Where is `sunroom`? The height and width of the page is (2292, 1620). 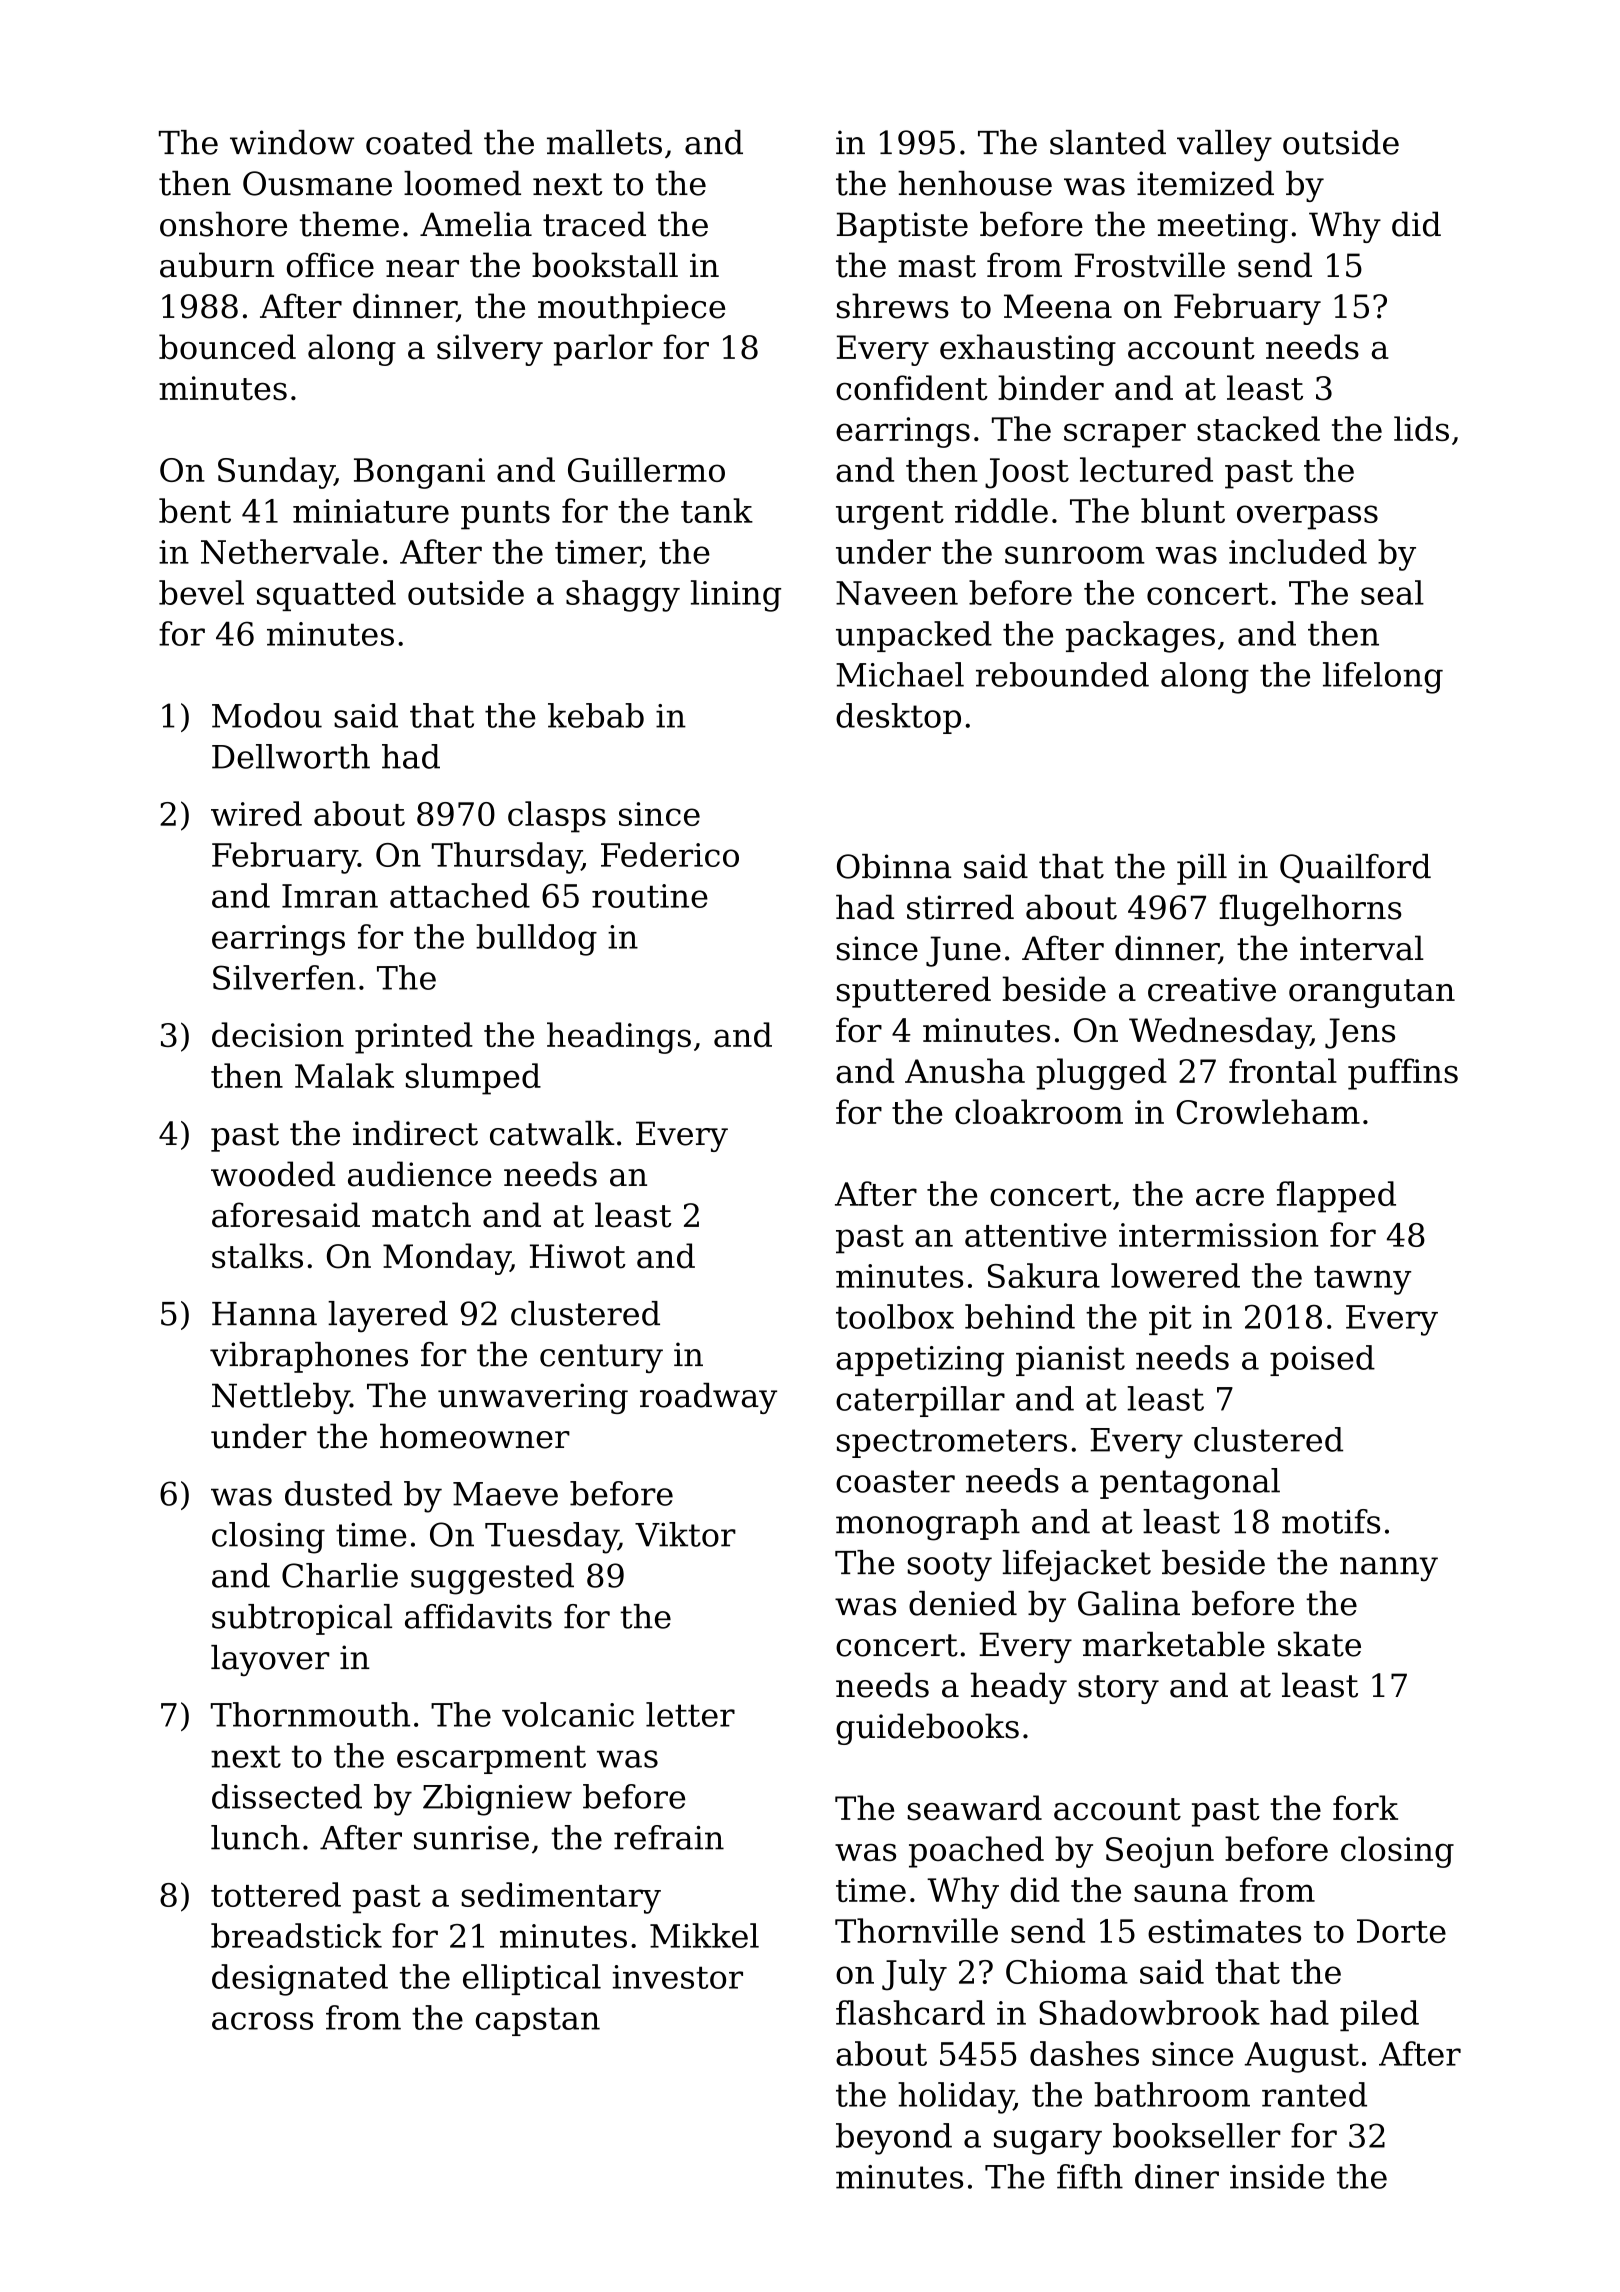 sunroom is located at coordinates (1075, 555).
